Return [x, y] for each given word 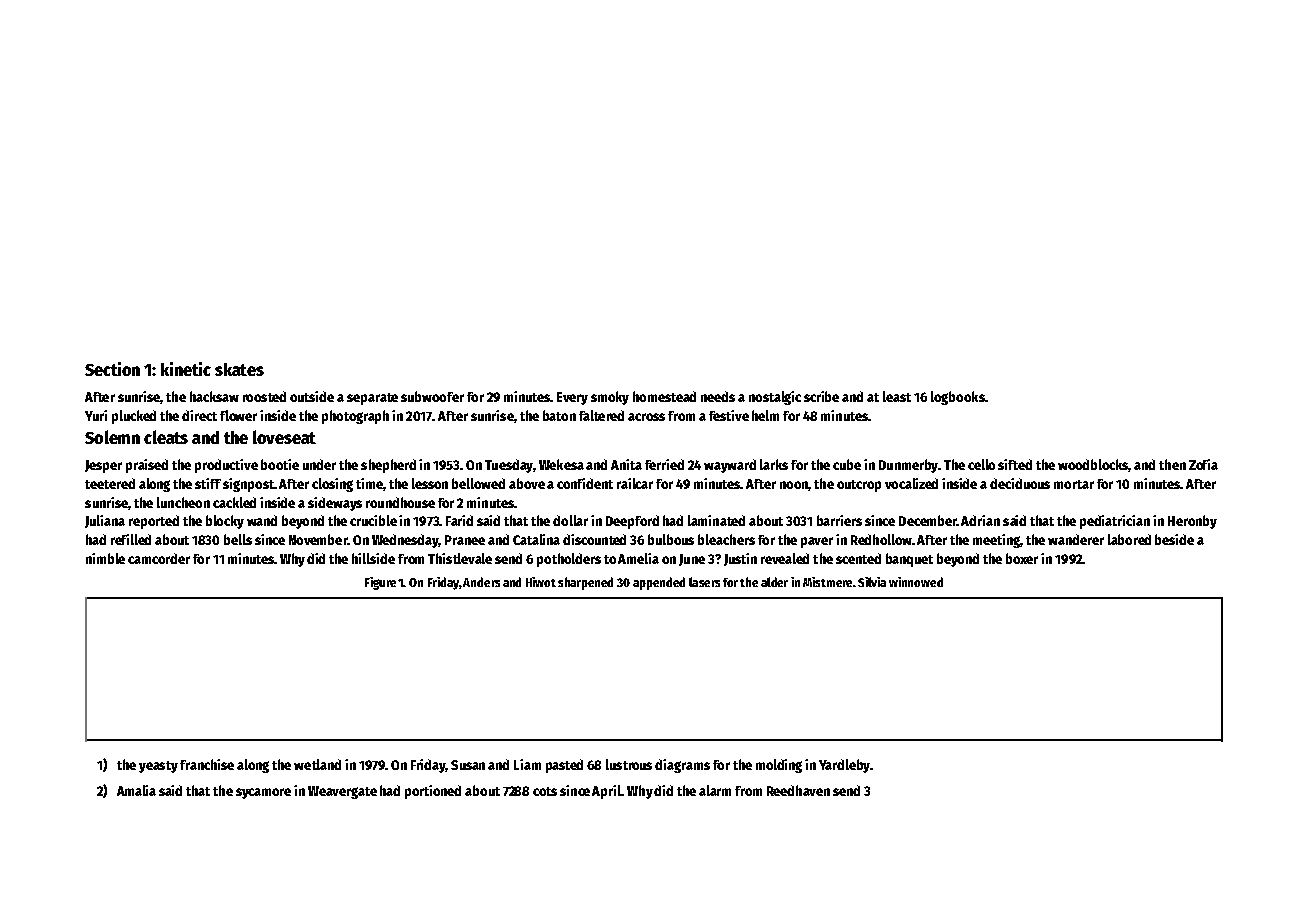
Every [572, 398]
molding [779, 766]
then [1172, 464]
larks [774, 464]
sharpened [585, 583]
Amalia [136, 790]
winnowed [916, 582]
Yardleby [844, 766]
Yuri [96, 415]
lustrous [629, 764]
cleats [166, 437]
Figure [380, 583]
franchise [207, 764]
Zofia [1203, 464]
